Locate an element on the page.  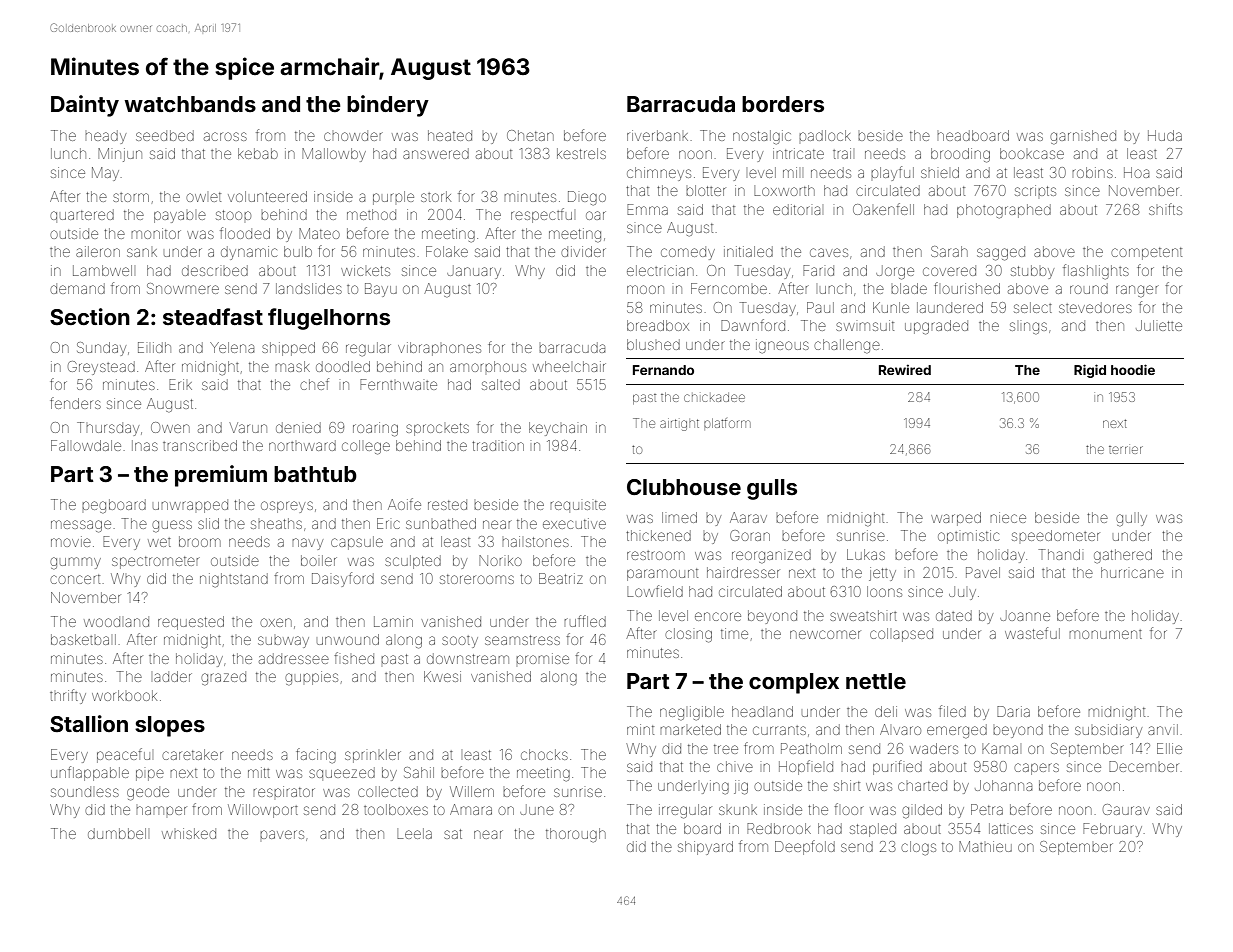
owlet is located at coordinates (203, 197).
